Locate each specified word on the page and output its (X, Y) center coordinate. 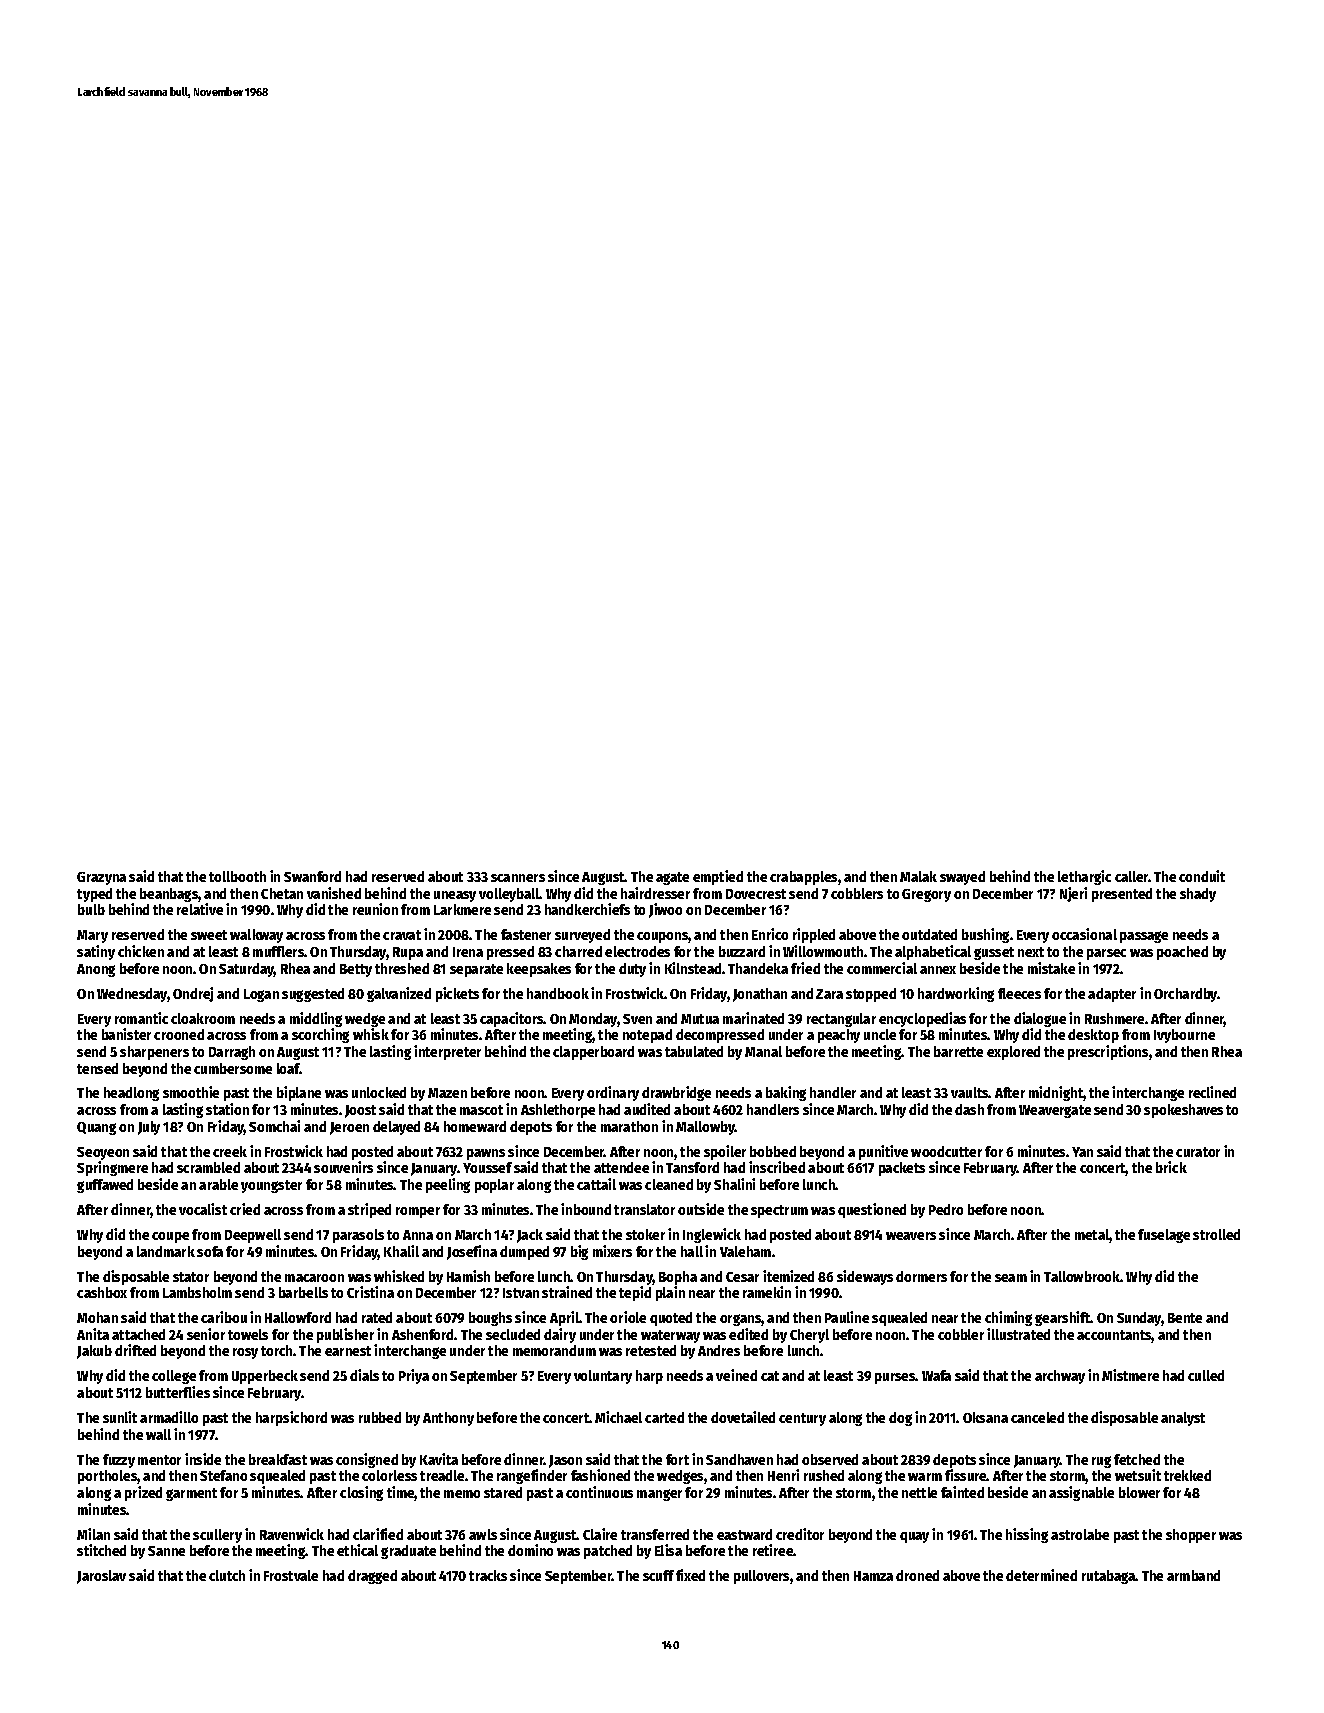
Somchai (274, 1126)
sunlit (120, 1417)
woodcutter (946, 1151)
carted (664, 1417)
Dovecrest (756, 894)
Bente (1185, 1318)
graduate (408, 1552)
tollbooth (237, 876)
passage (1144, 937)
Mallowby (705, 1128)
